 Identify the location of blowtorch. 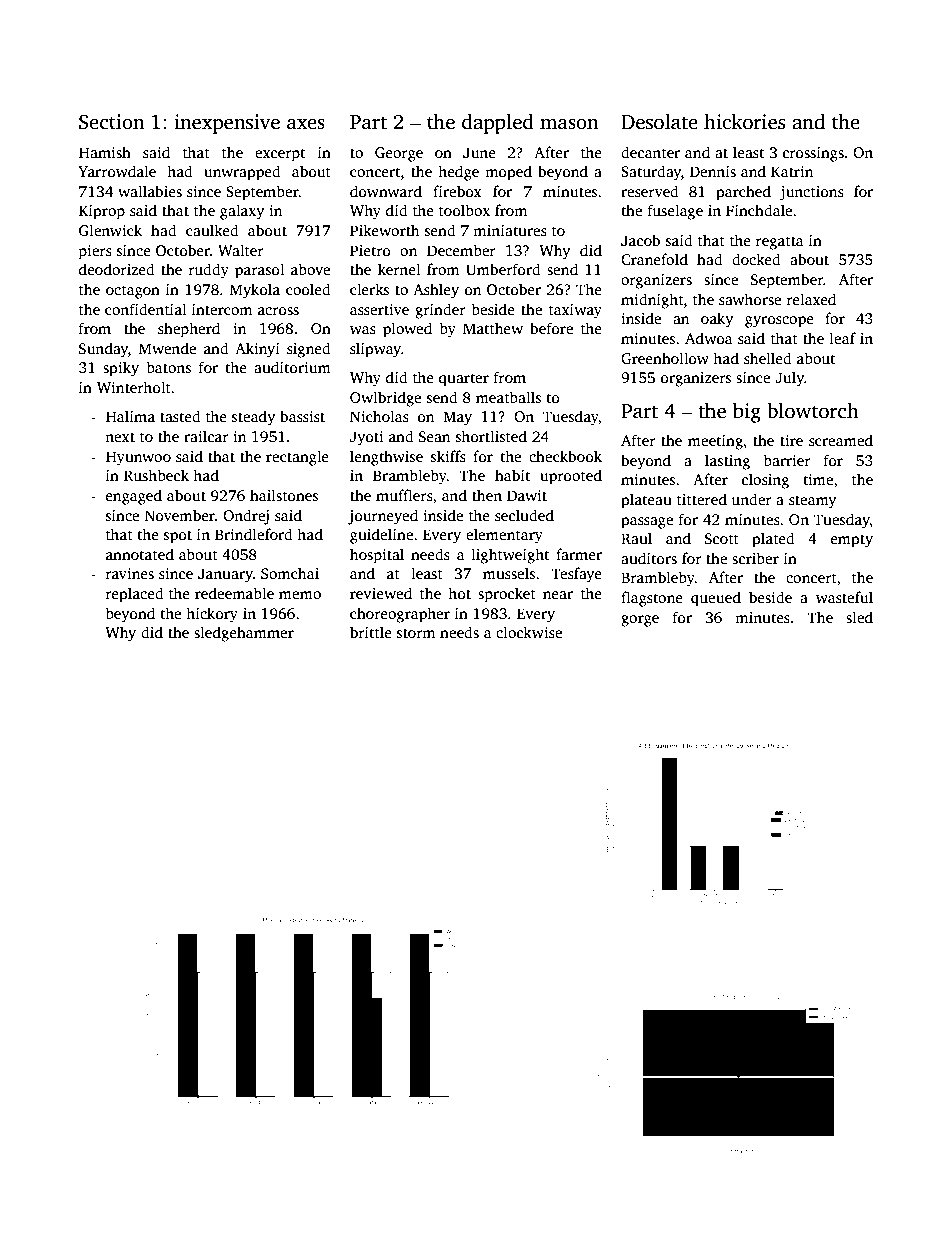
(813, 411).
